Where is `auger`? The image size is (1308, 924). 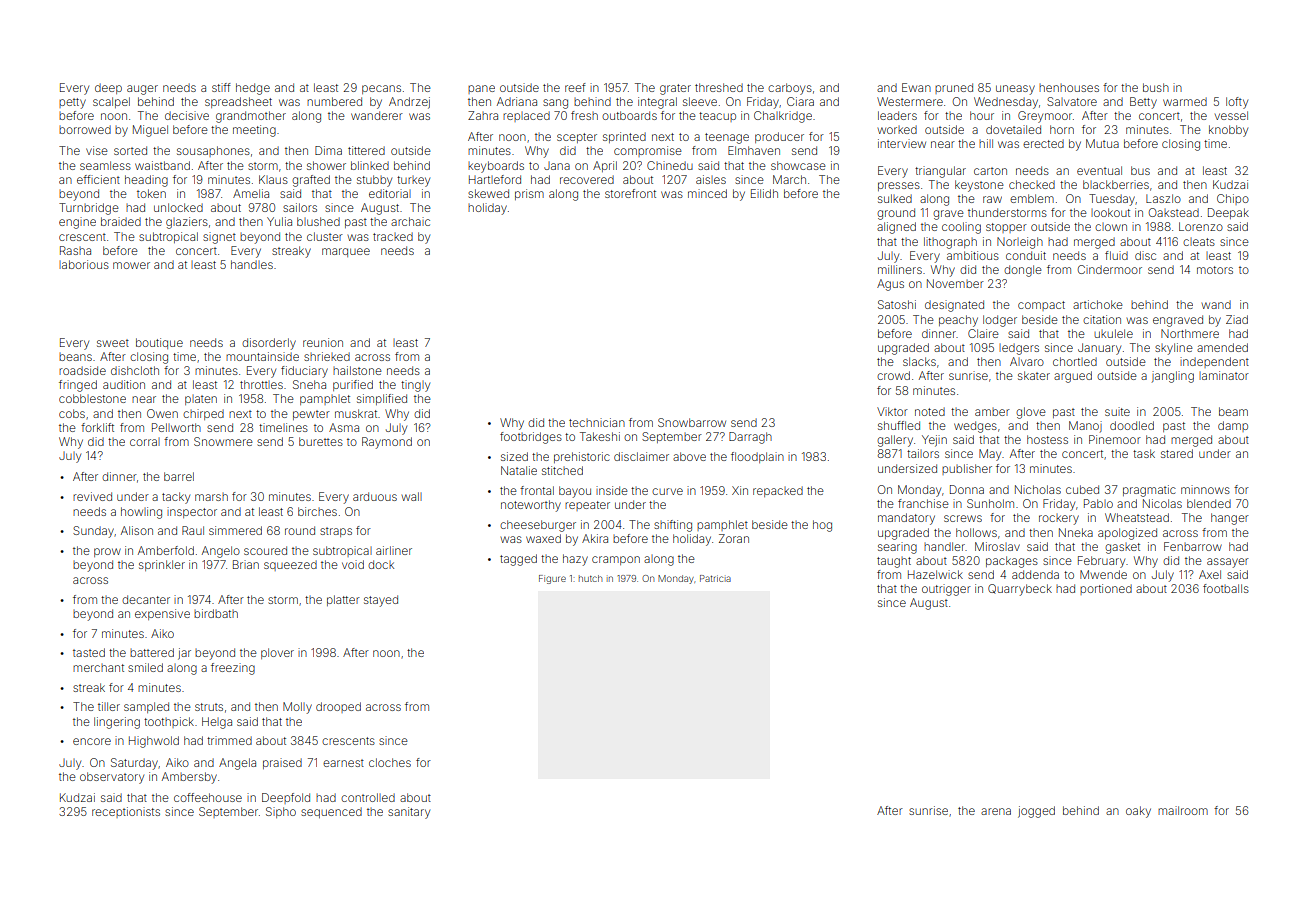 auger is located at coordinates (142, 90).
